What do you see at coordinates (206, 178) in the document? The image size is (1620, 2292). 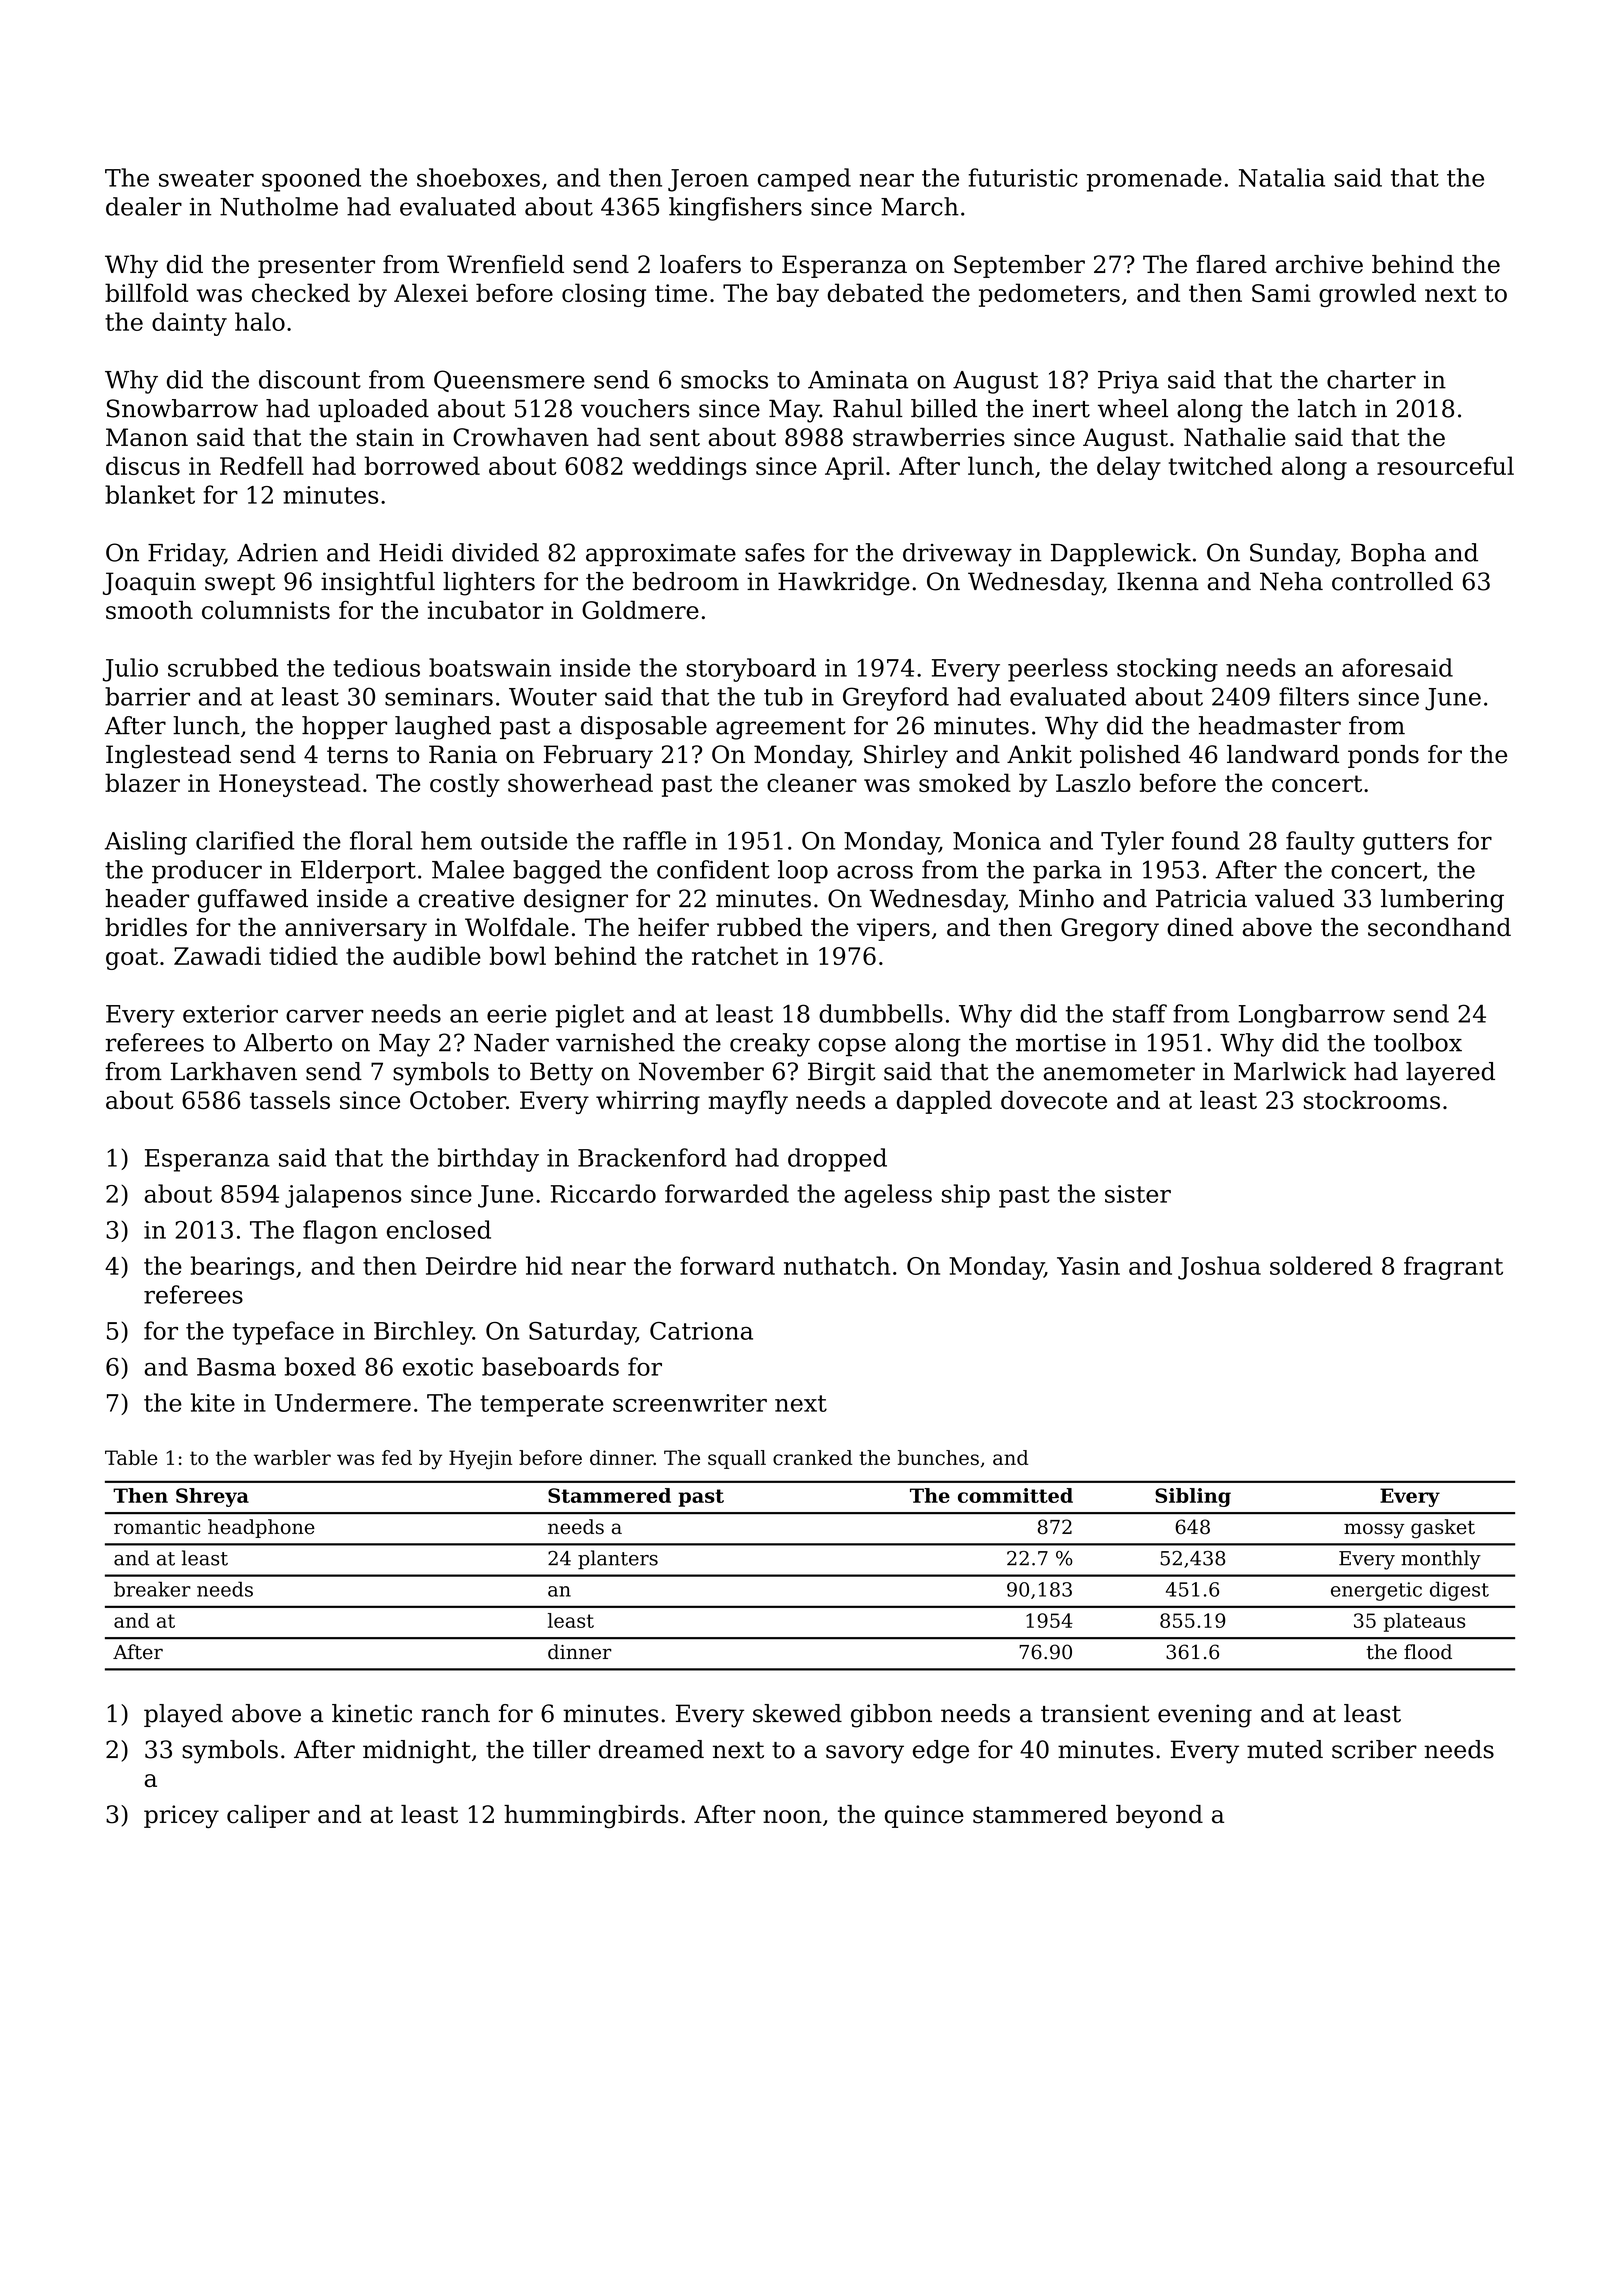 I see `sweater` at bounding box center [206, 178].
